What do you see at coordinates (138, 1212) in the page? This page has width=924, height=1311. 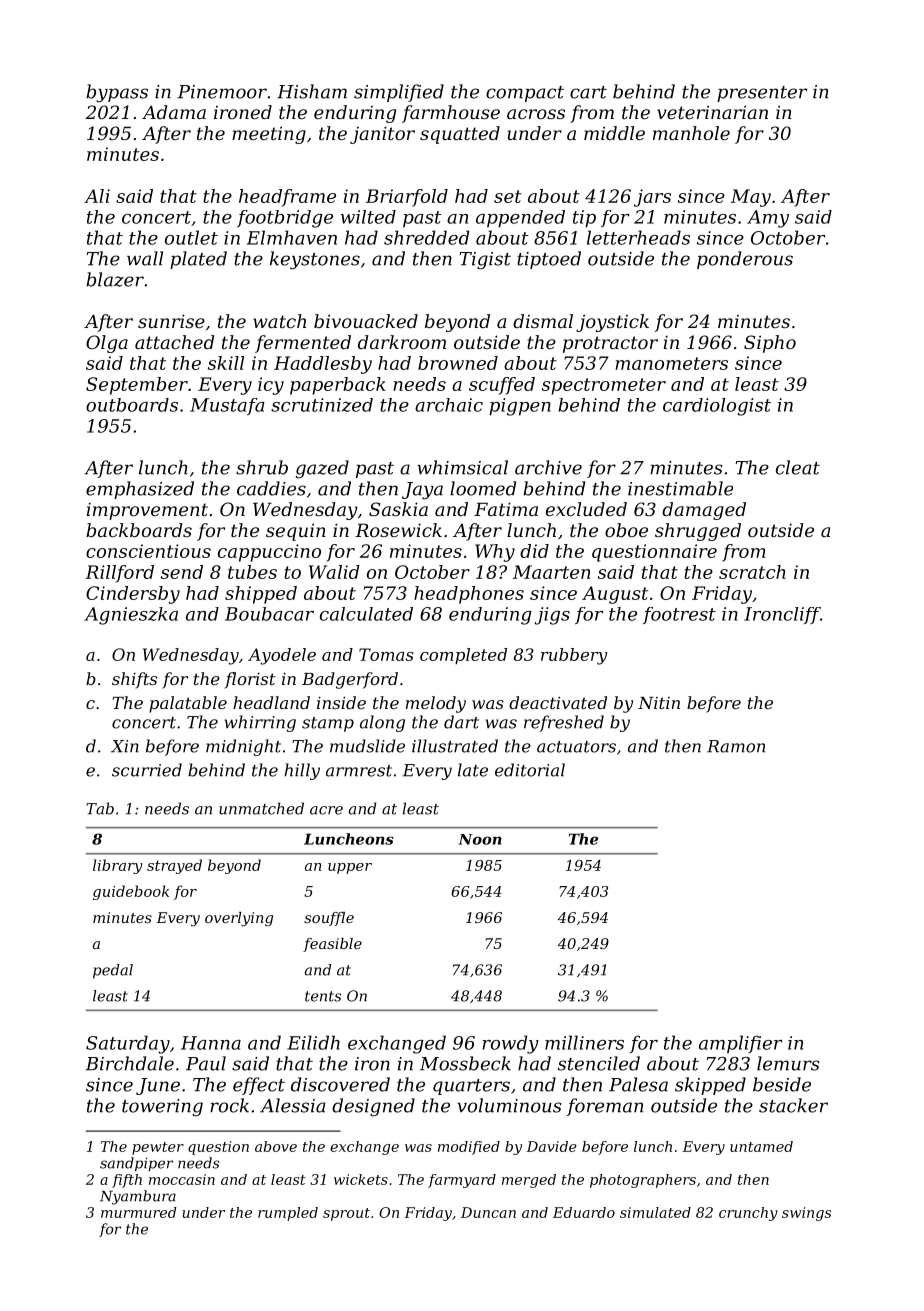 I see `murmured` at bounding box center [138, 1212].
